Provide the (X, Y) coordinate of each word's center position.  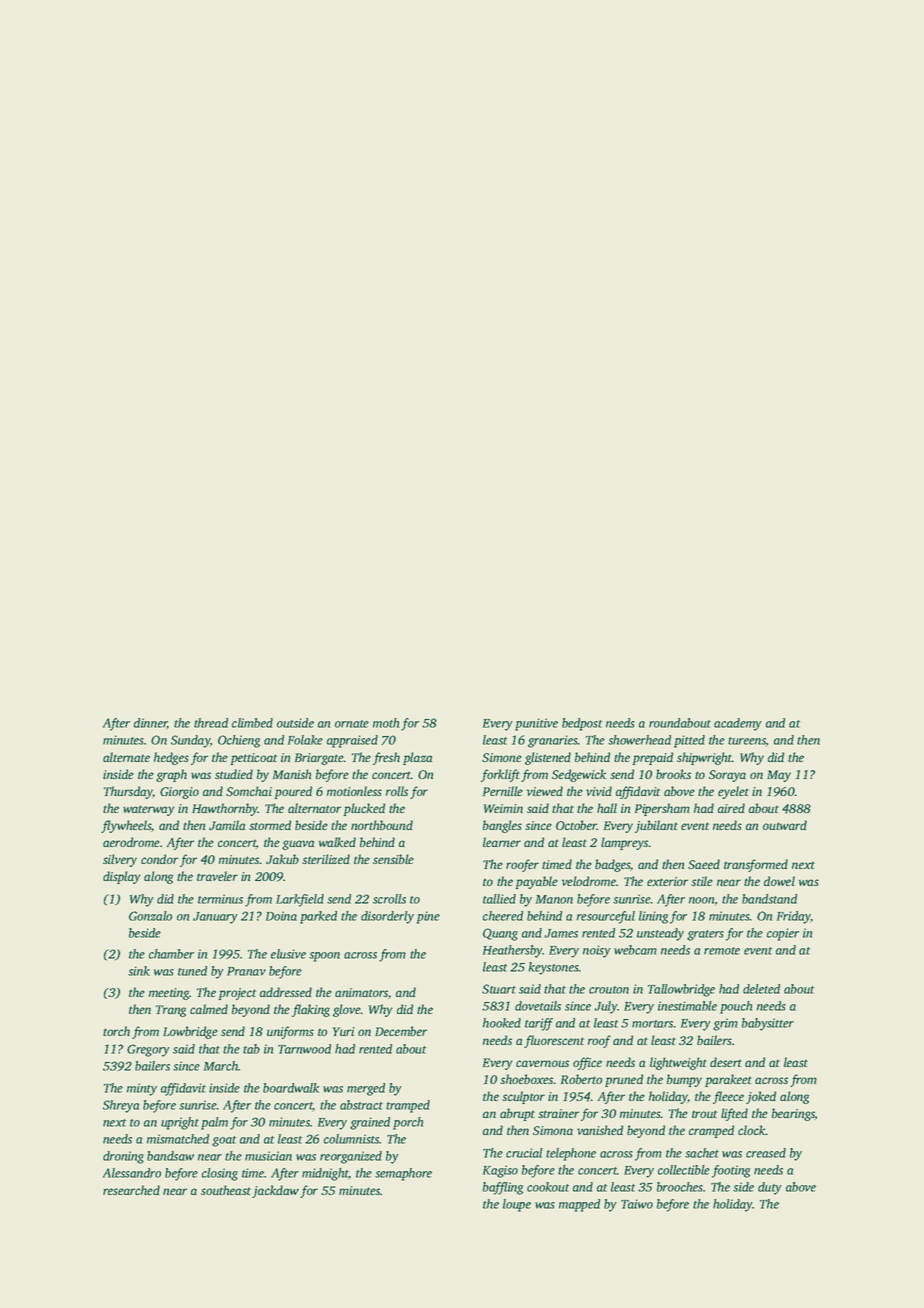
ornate (352, 724)
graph (171, 775)
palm (214, 1123)
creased (766, 1153)
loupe (517, 1205)
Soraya (727, 776)
